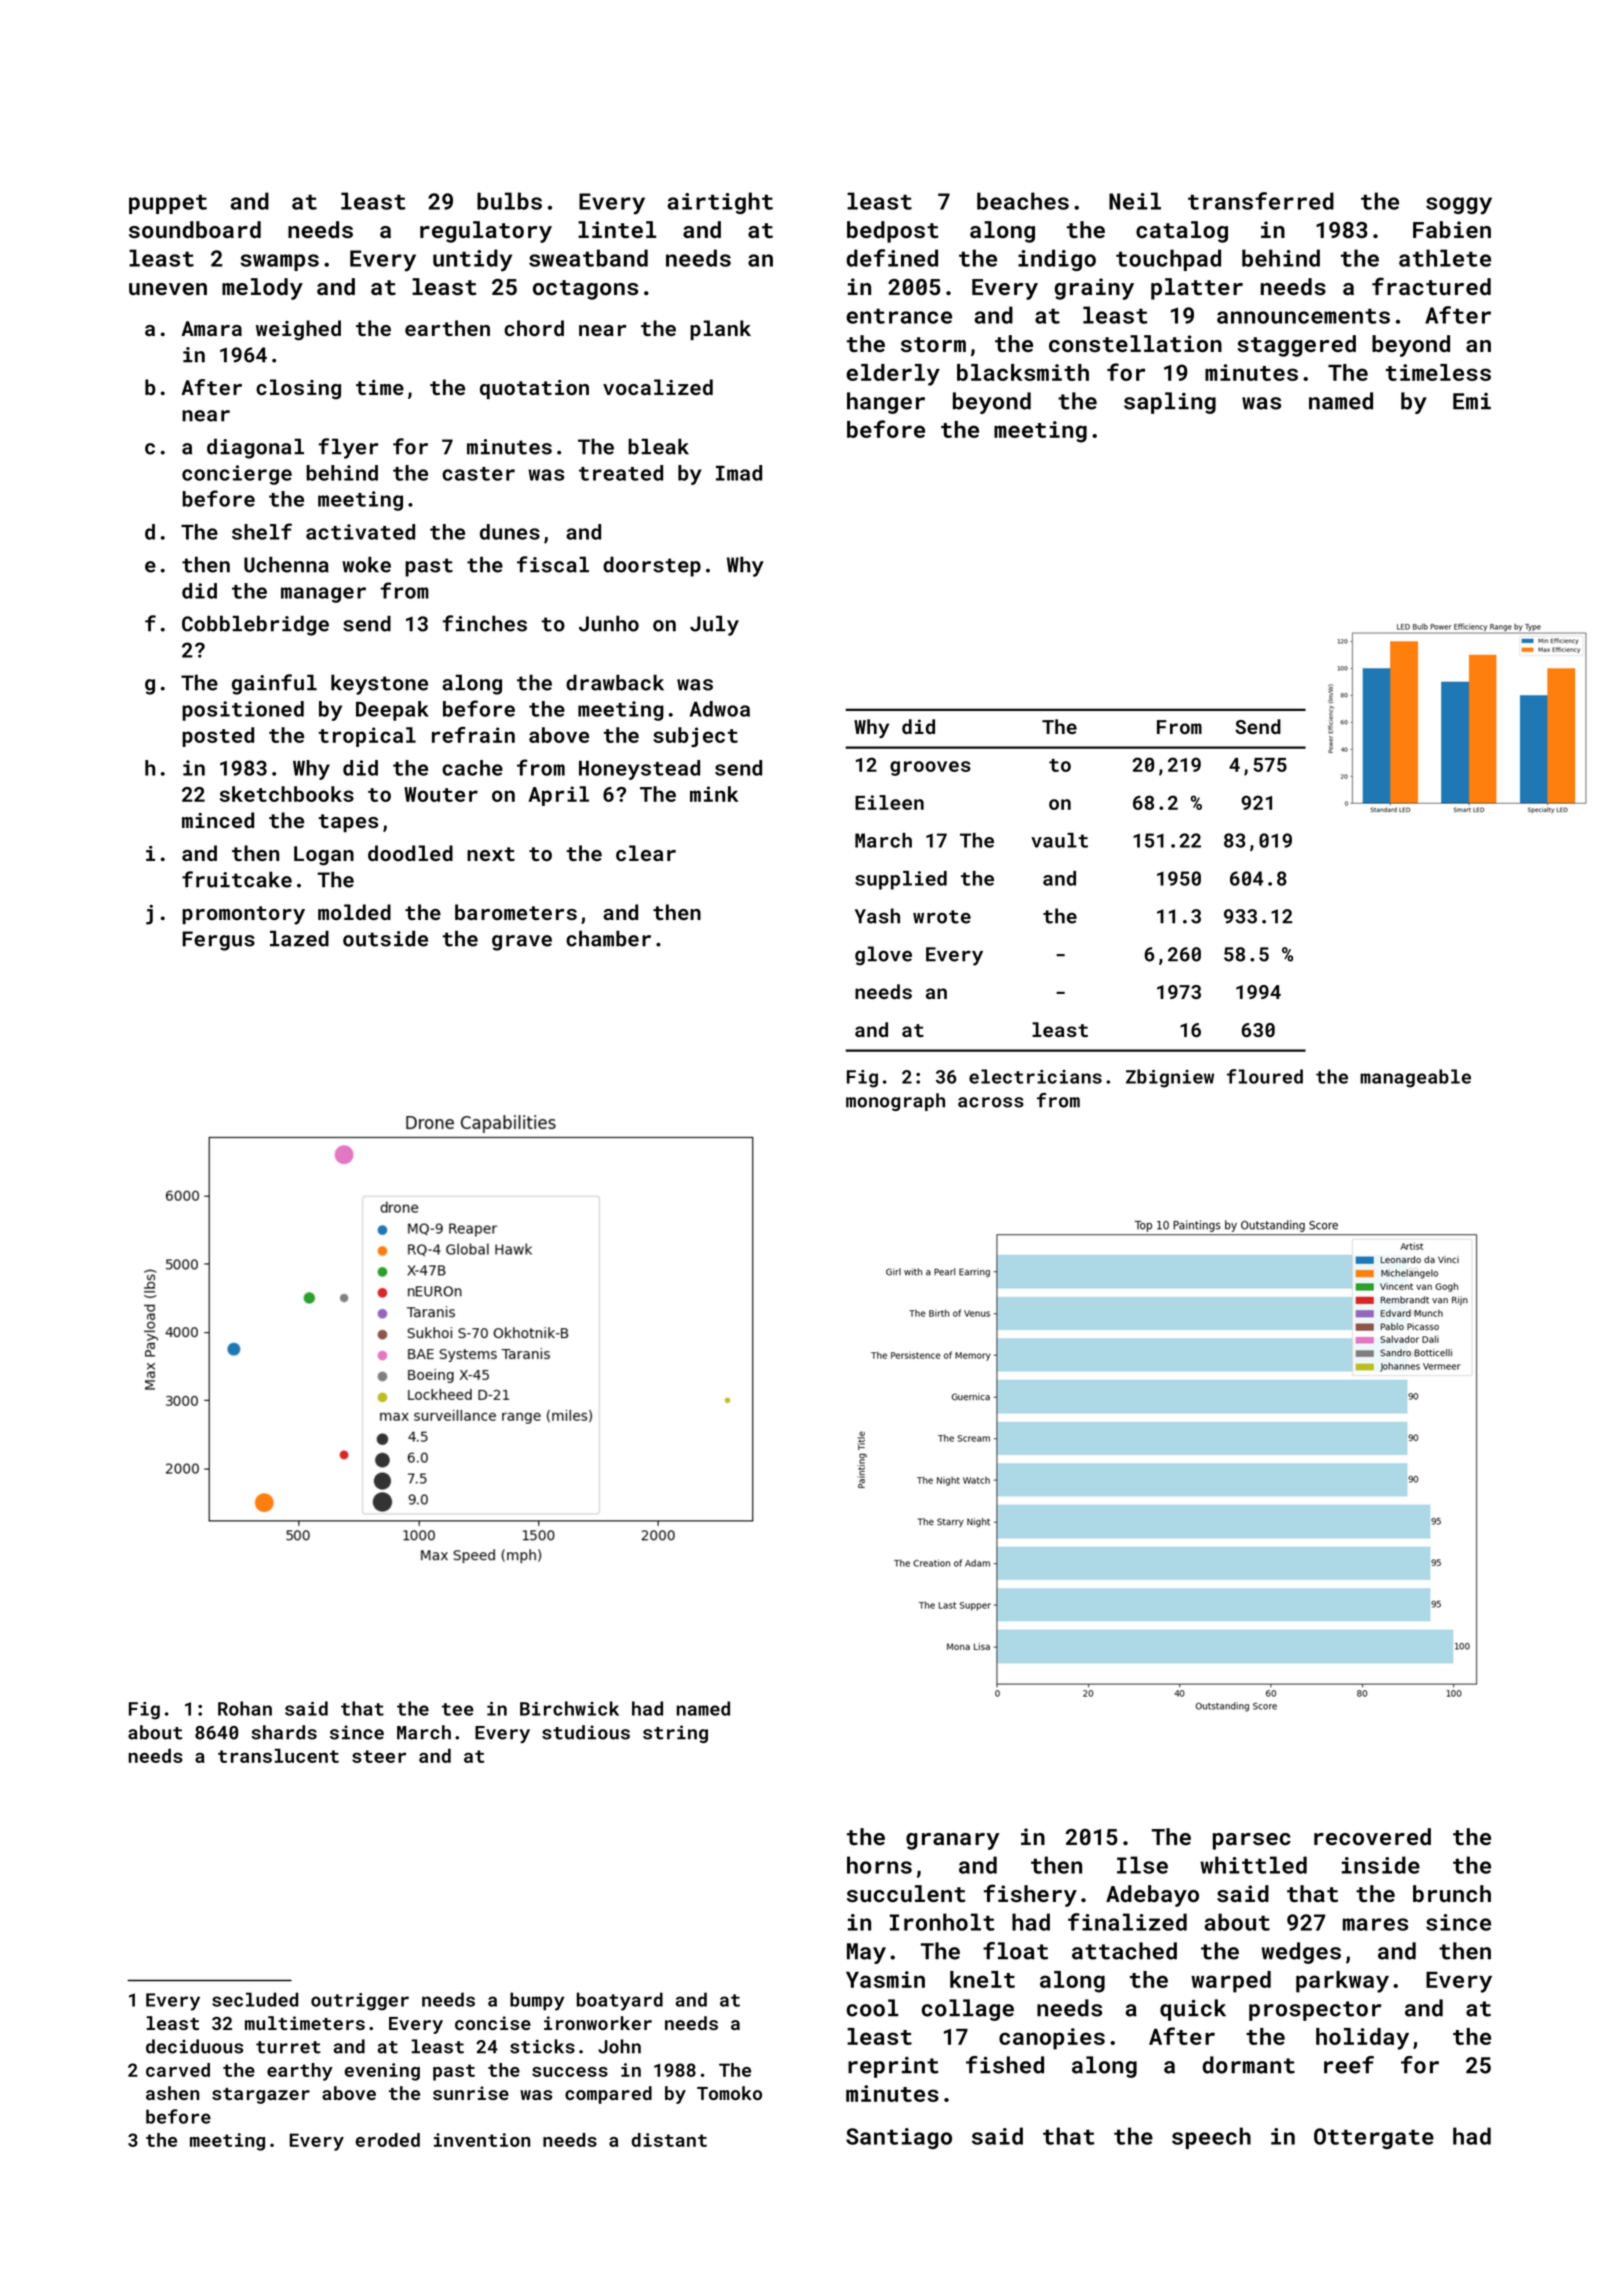 This screenshot has height=2292, width=1620. I want to click on ashen, so click(172, 2093).
